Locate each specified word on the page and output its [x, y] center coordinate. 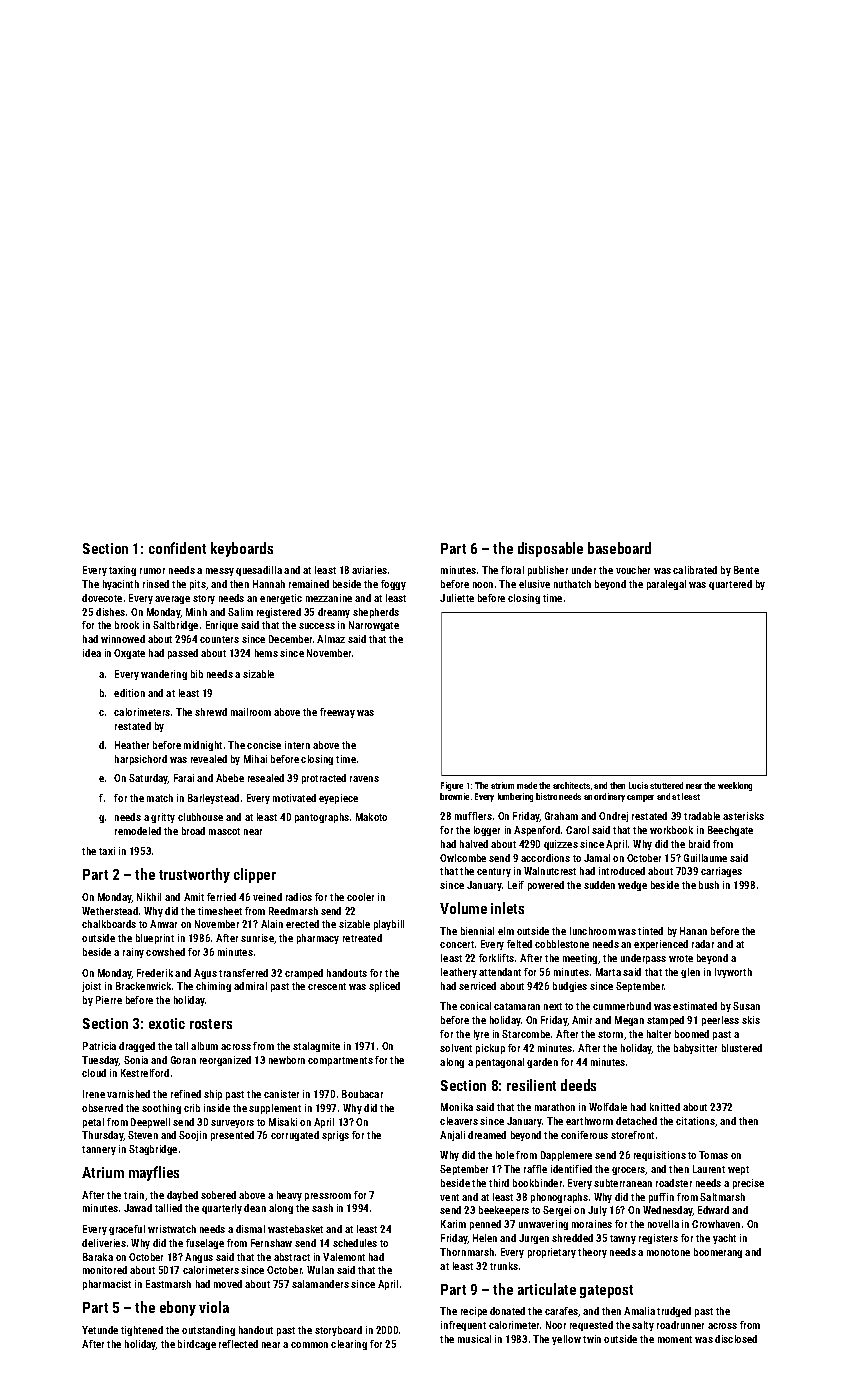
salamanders [320, 1284]
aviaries [369, 570]
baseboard [619, 548]
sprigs [335, 1136]
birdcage [197, 1345]
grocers [629, 1171]
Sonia [136, 1060]
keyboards [242, 549]
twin [592, 1339]
